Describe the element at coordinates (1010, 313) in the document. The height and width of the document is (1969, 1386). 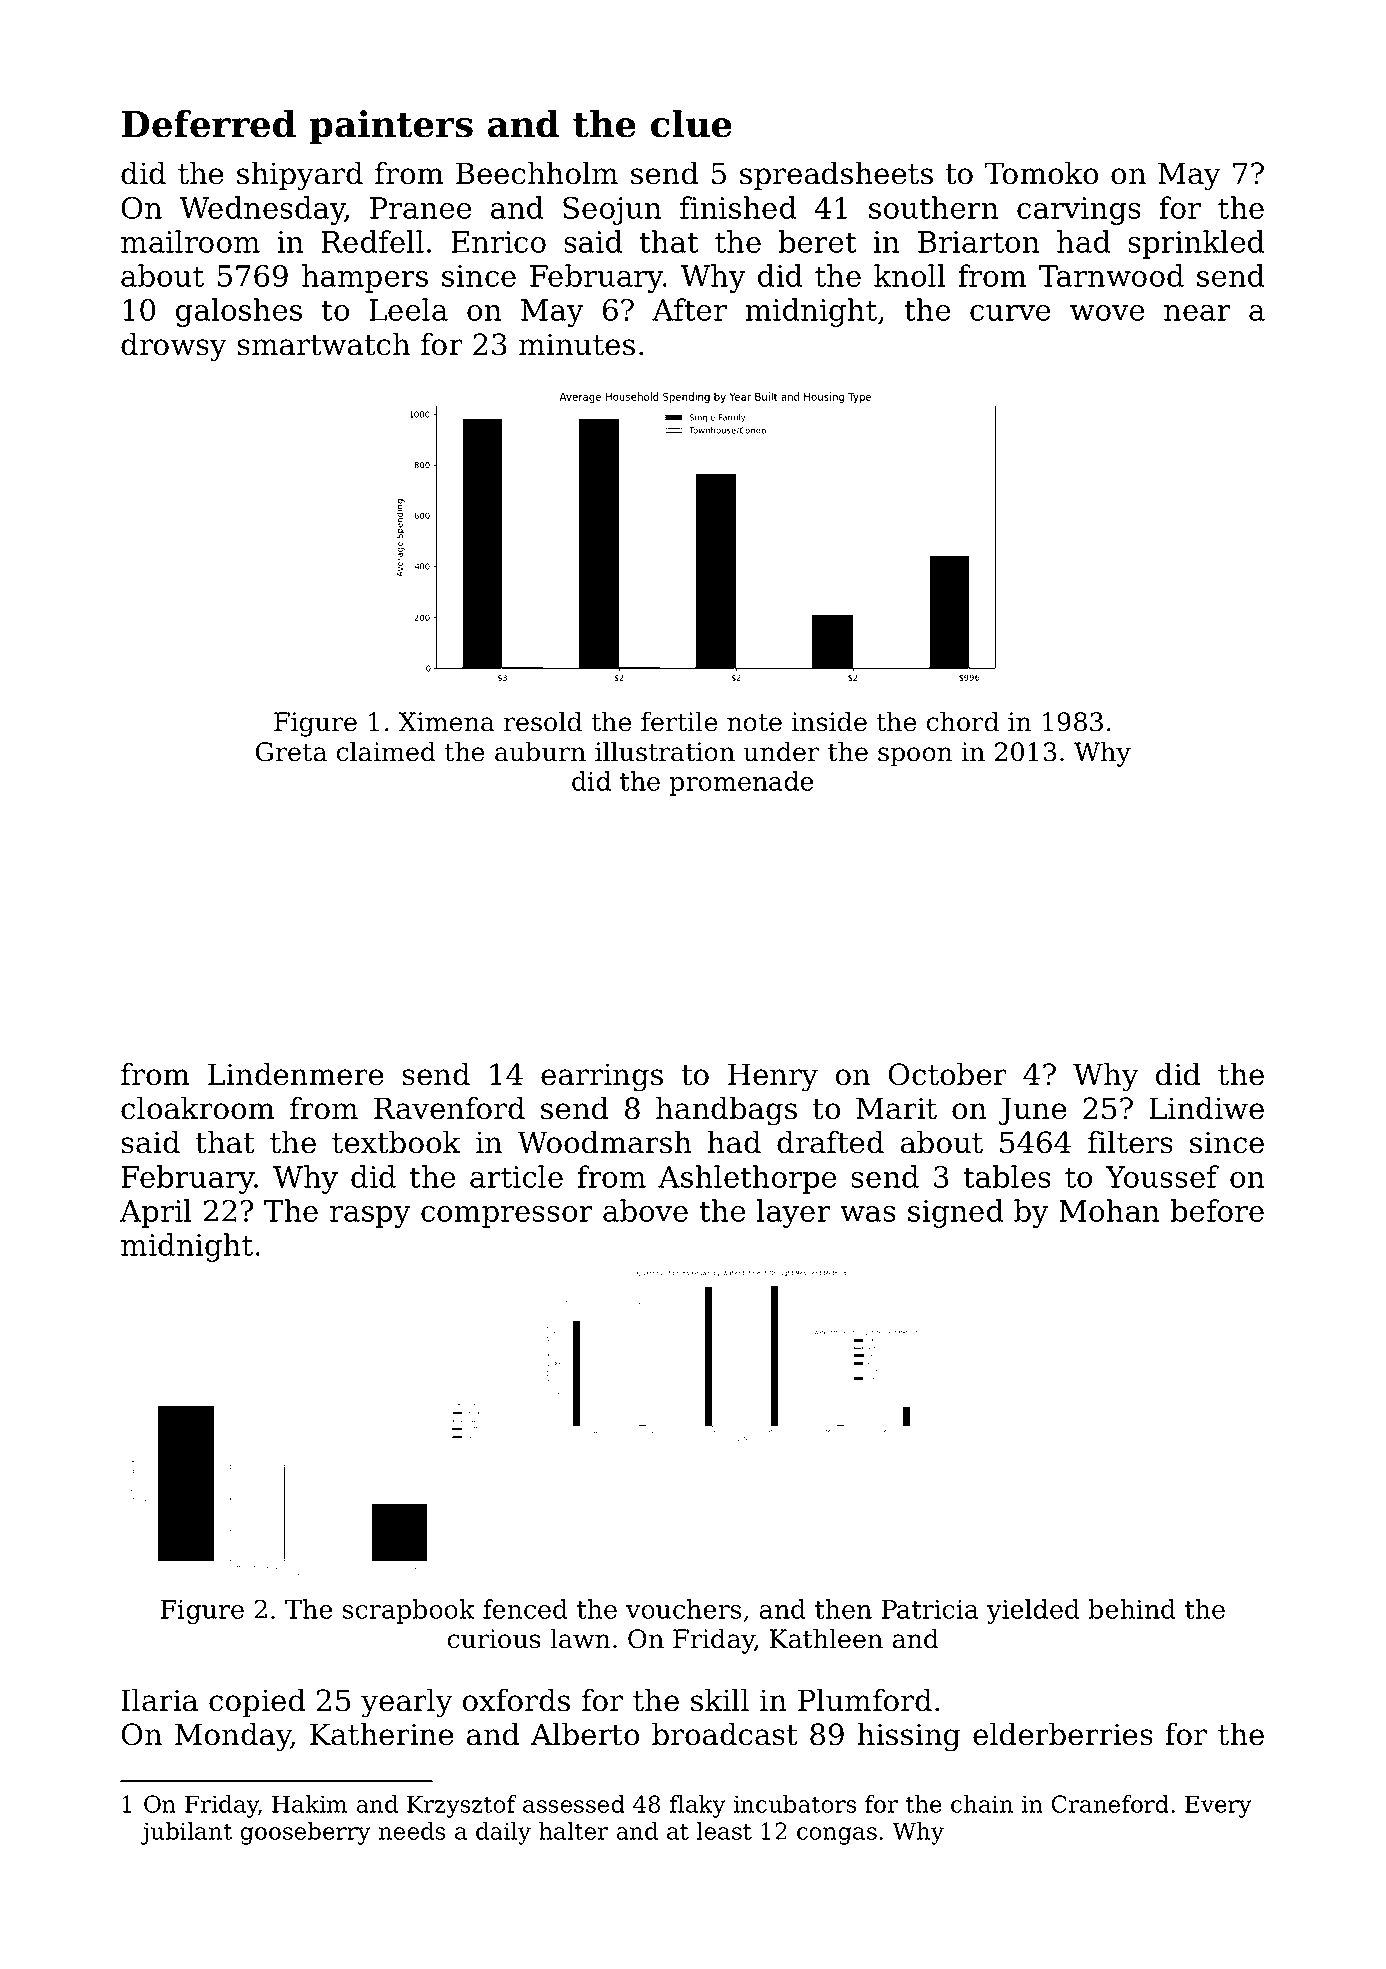
I see `curve` at that location.
